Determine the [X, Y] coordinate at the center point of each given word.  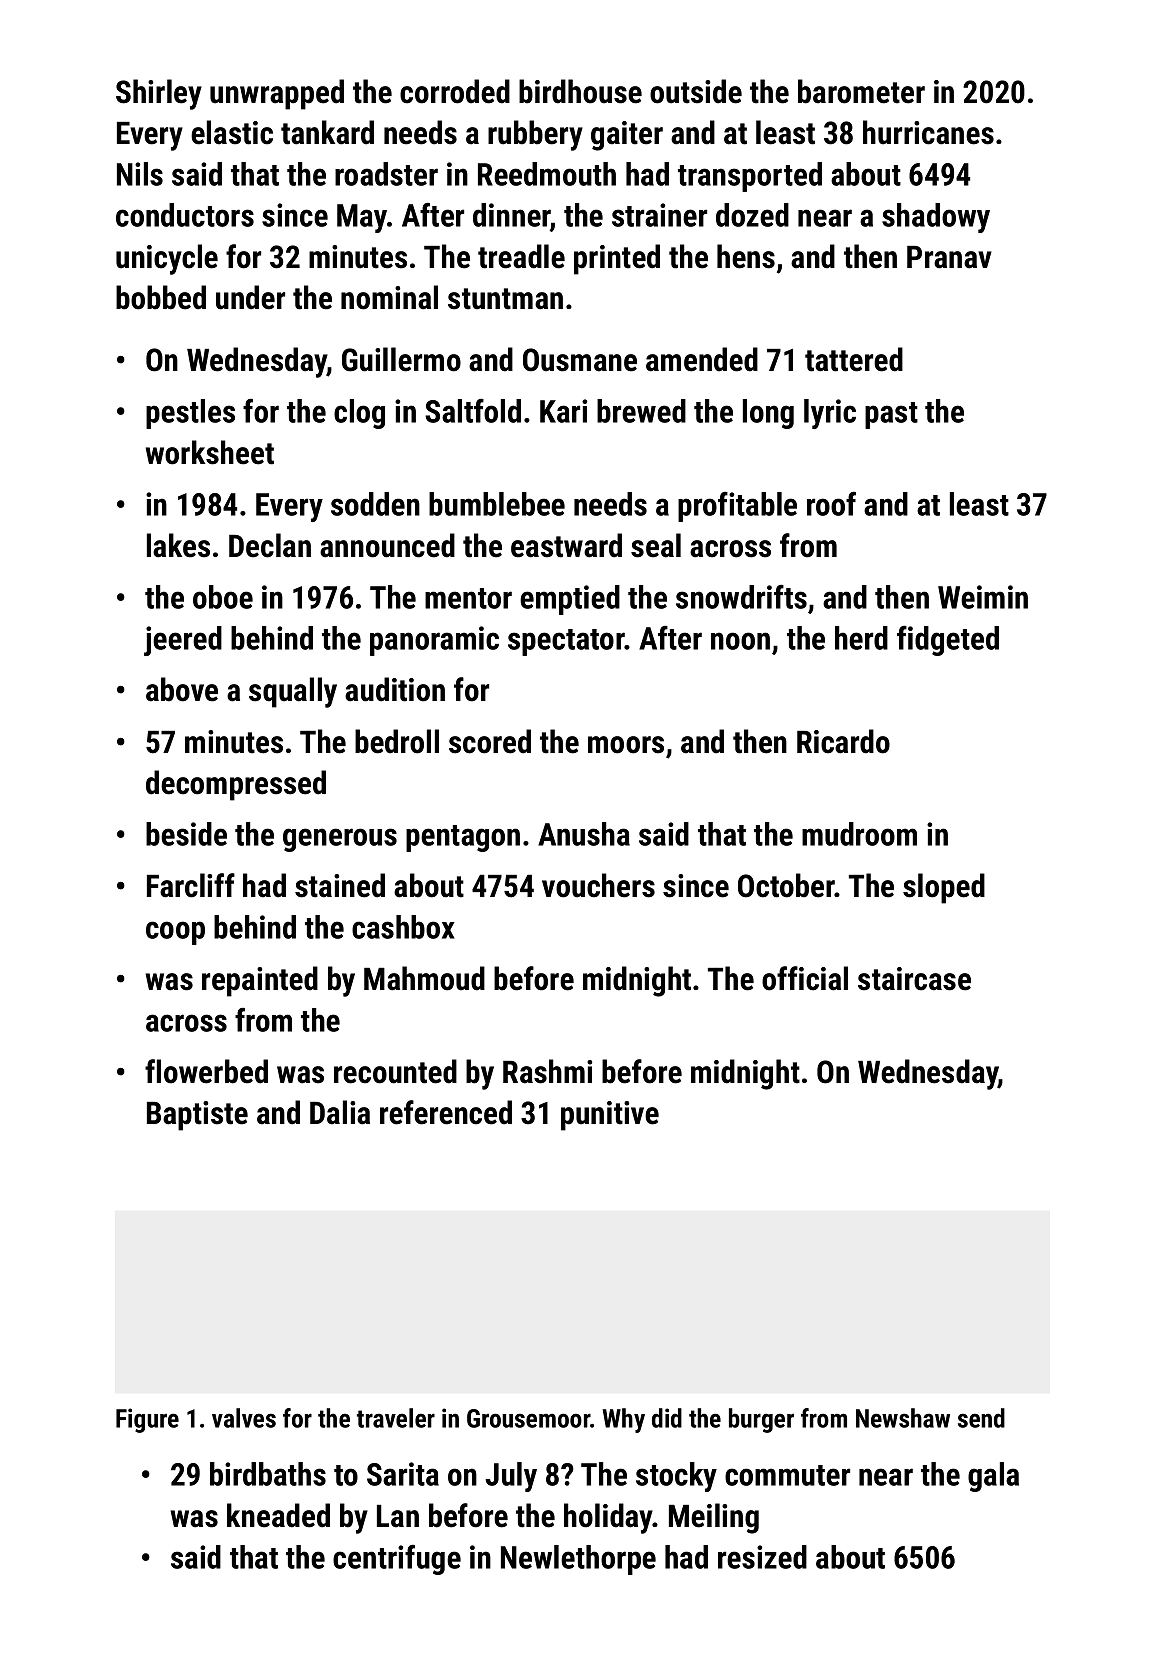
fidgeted [948, 640]
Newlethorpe [578, 1560]
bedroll [397, 741]
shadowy [936, 218]
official [805, 978]
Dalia [340, 1112]
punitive [610, 1116]
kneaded [278, 1515]
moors [626, 745]
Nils [140, 174]
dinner [511, 215]
